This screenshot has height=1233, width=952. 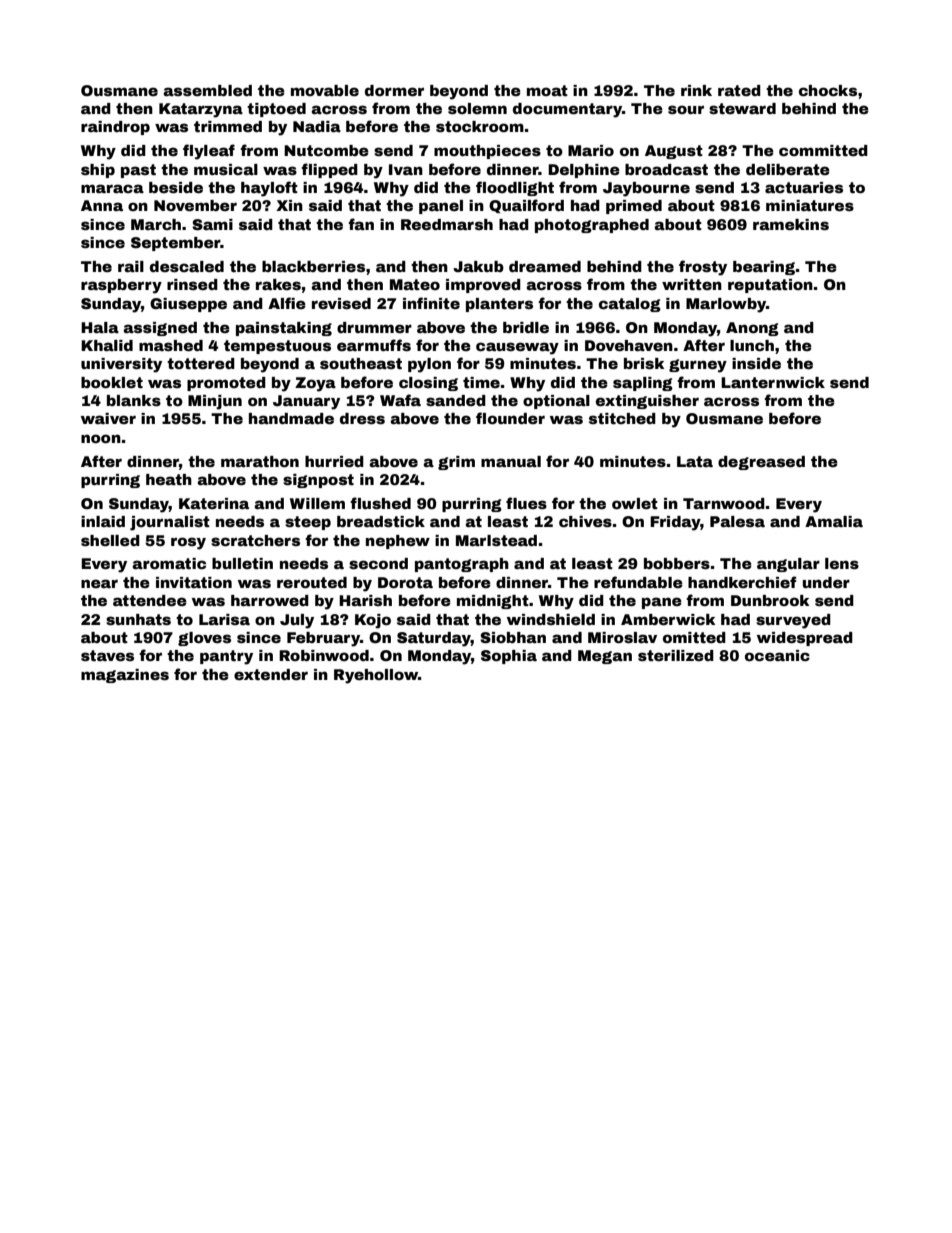 I want to click on dreamed, so click(x=545, y=266).
